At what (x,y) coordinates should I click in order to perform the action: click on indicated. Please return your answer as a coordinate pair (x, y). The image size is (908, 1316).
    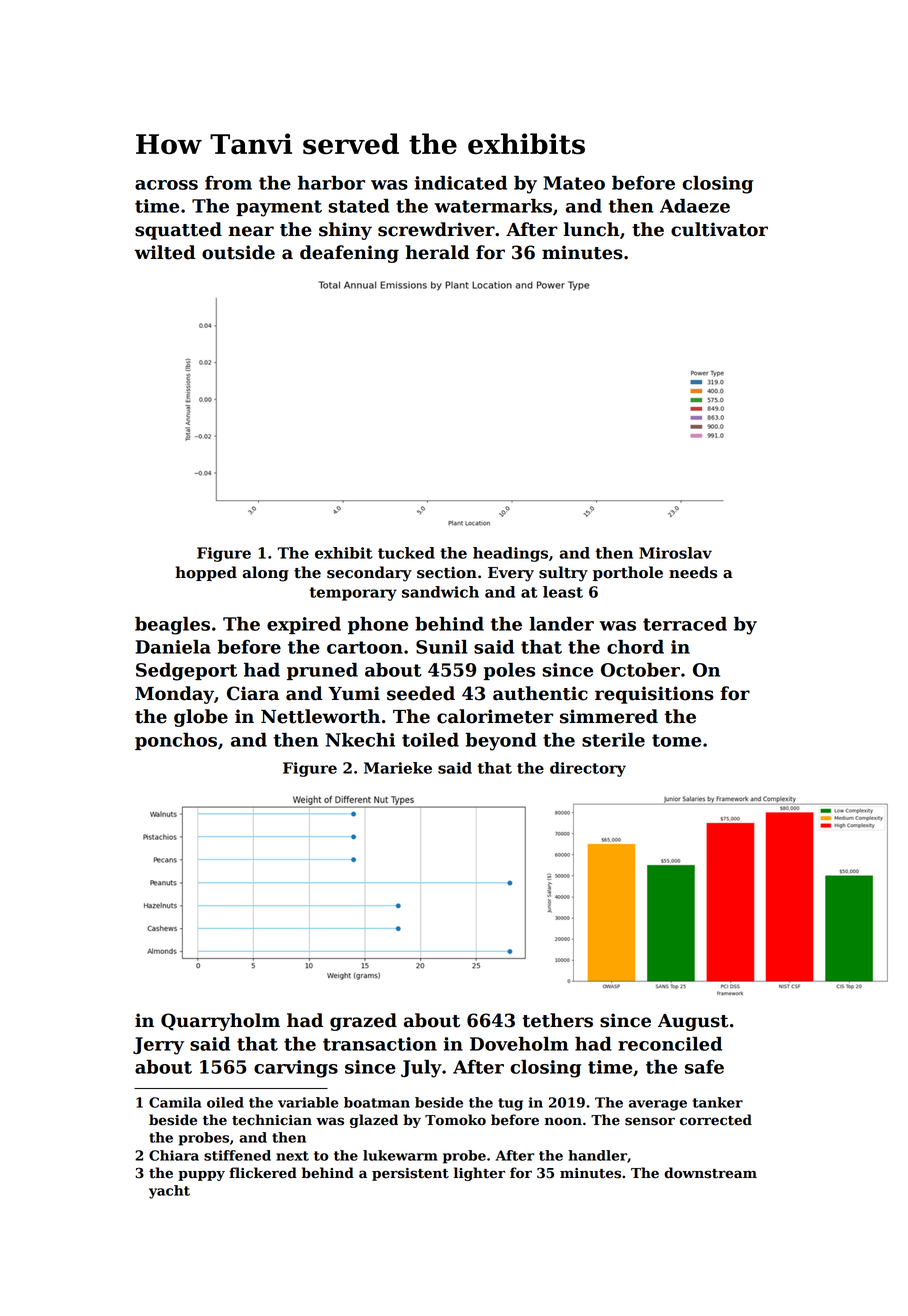
    Looking at the image, I should click on (461, 183).
